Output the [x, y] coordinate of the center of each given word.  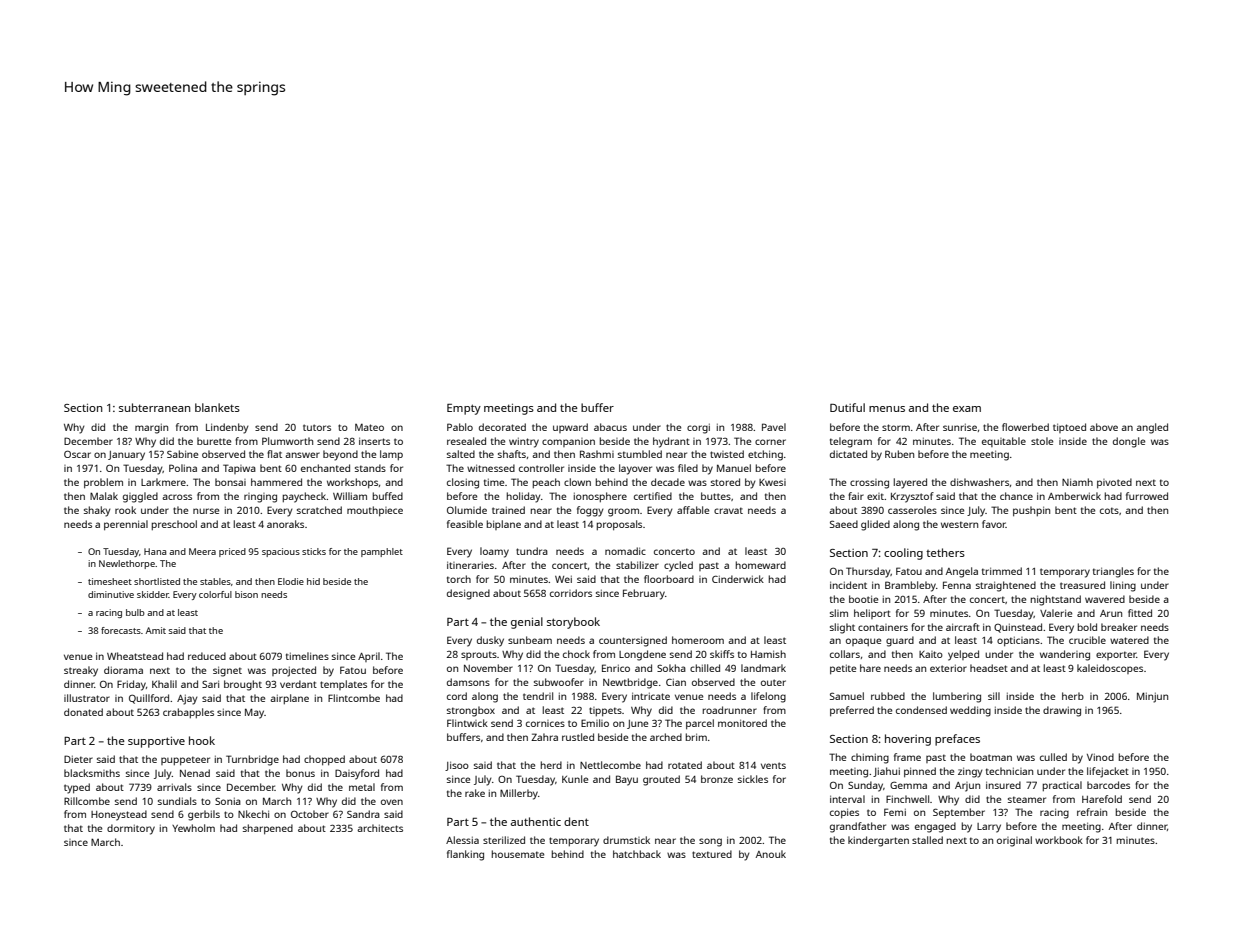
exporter [1116, 655]
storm [896, 427]
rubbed [888, 696]
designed [468, 594]
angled [1152, 428]
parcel [700, 724]
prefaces [957, 740]
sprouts [479, 655]
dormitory [131, 829]
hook [202, 740]
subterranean [154, 407]
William [350, 496]
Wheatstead [135, 656]
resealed [466, 441]
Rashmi [597, 454]
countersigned [633, 641]
